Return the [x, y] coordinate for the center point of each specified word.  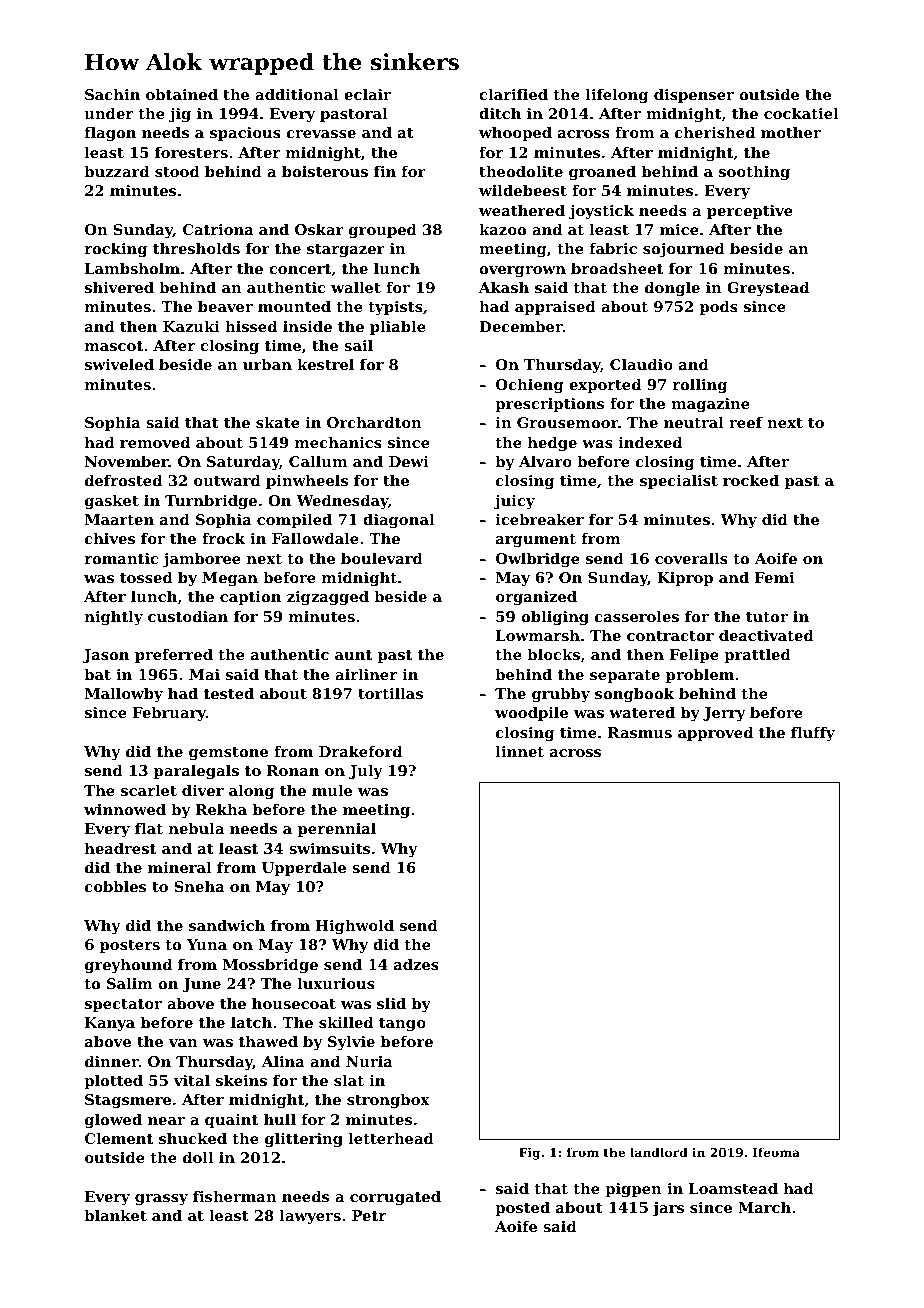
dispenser [694, 96]
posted [522, 1209]
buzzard [116, 171]
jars [668, 1209]
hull [280, 1119]
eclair [367, 94]
